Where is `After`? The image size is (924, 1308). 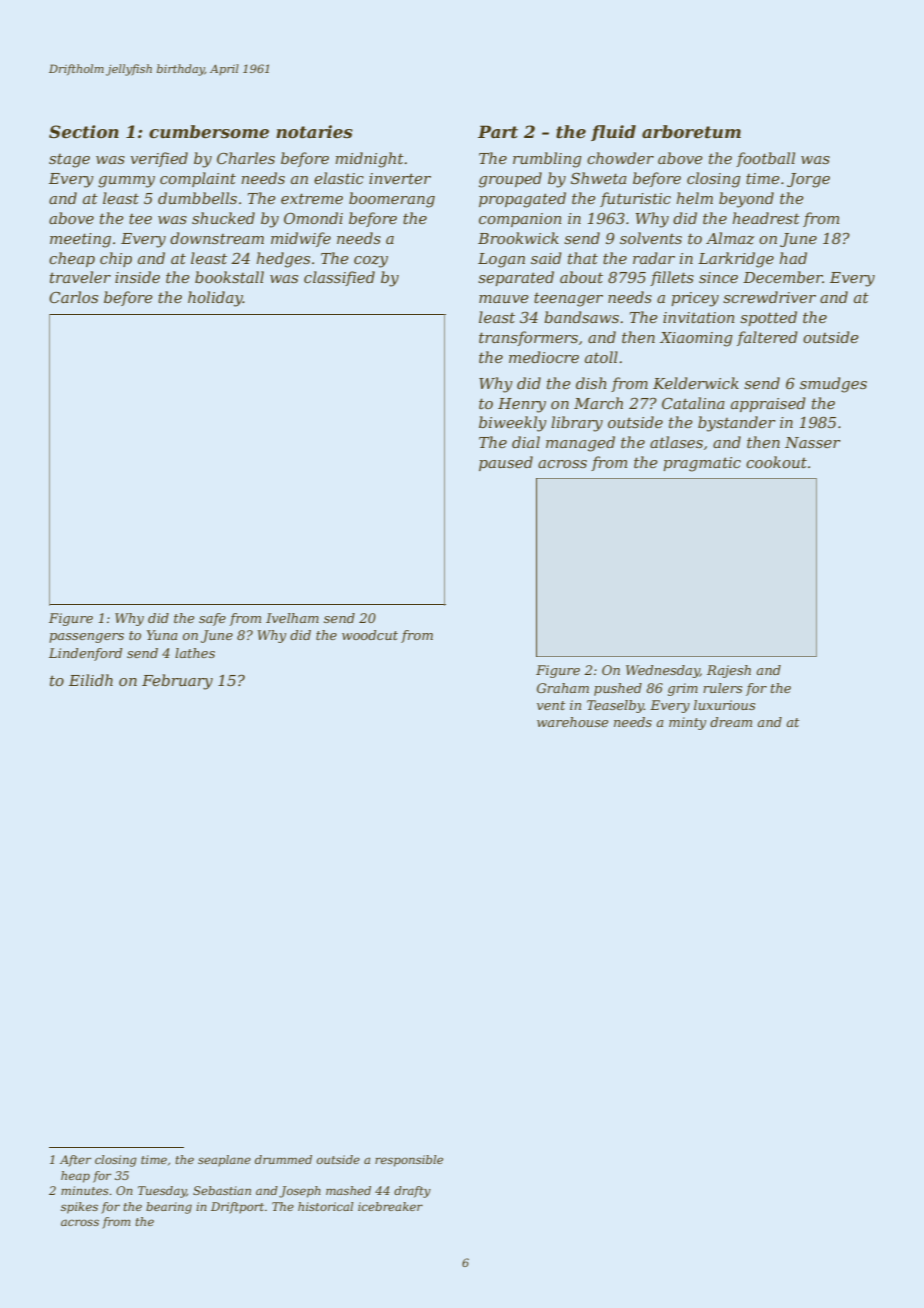 After is located at coordinates (75, 1161).
